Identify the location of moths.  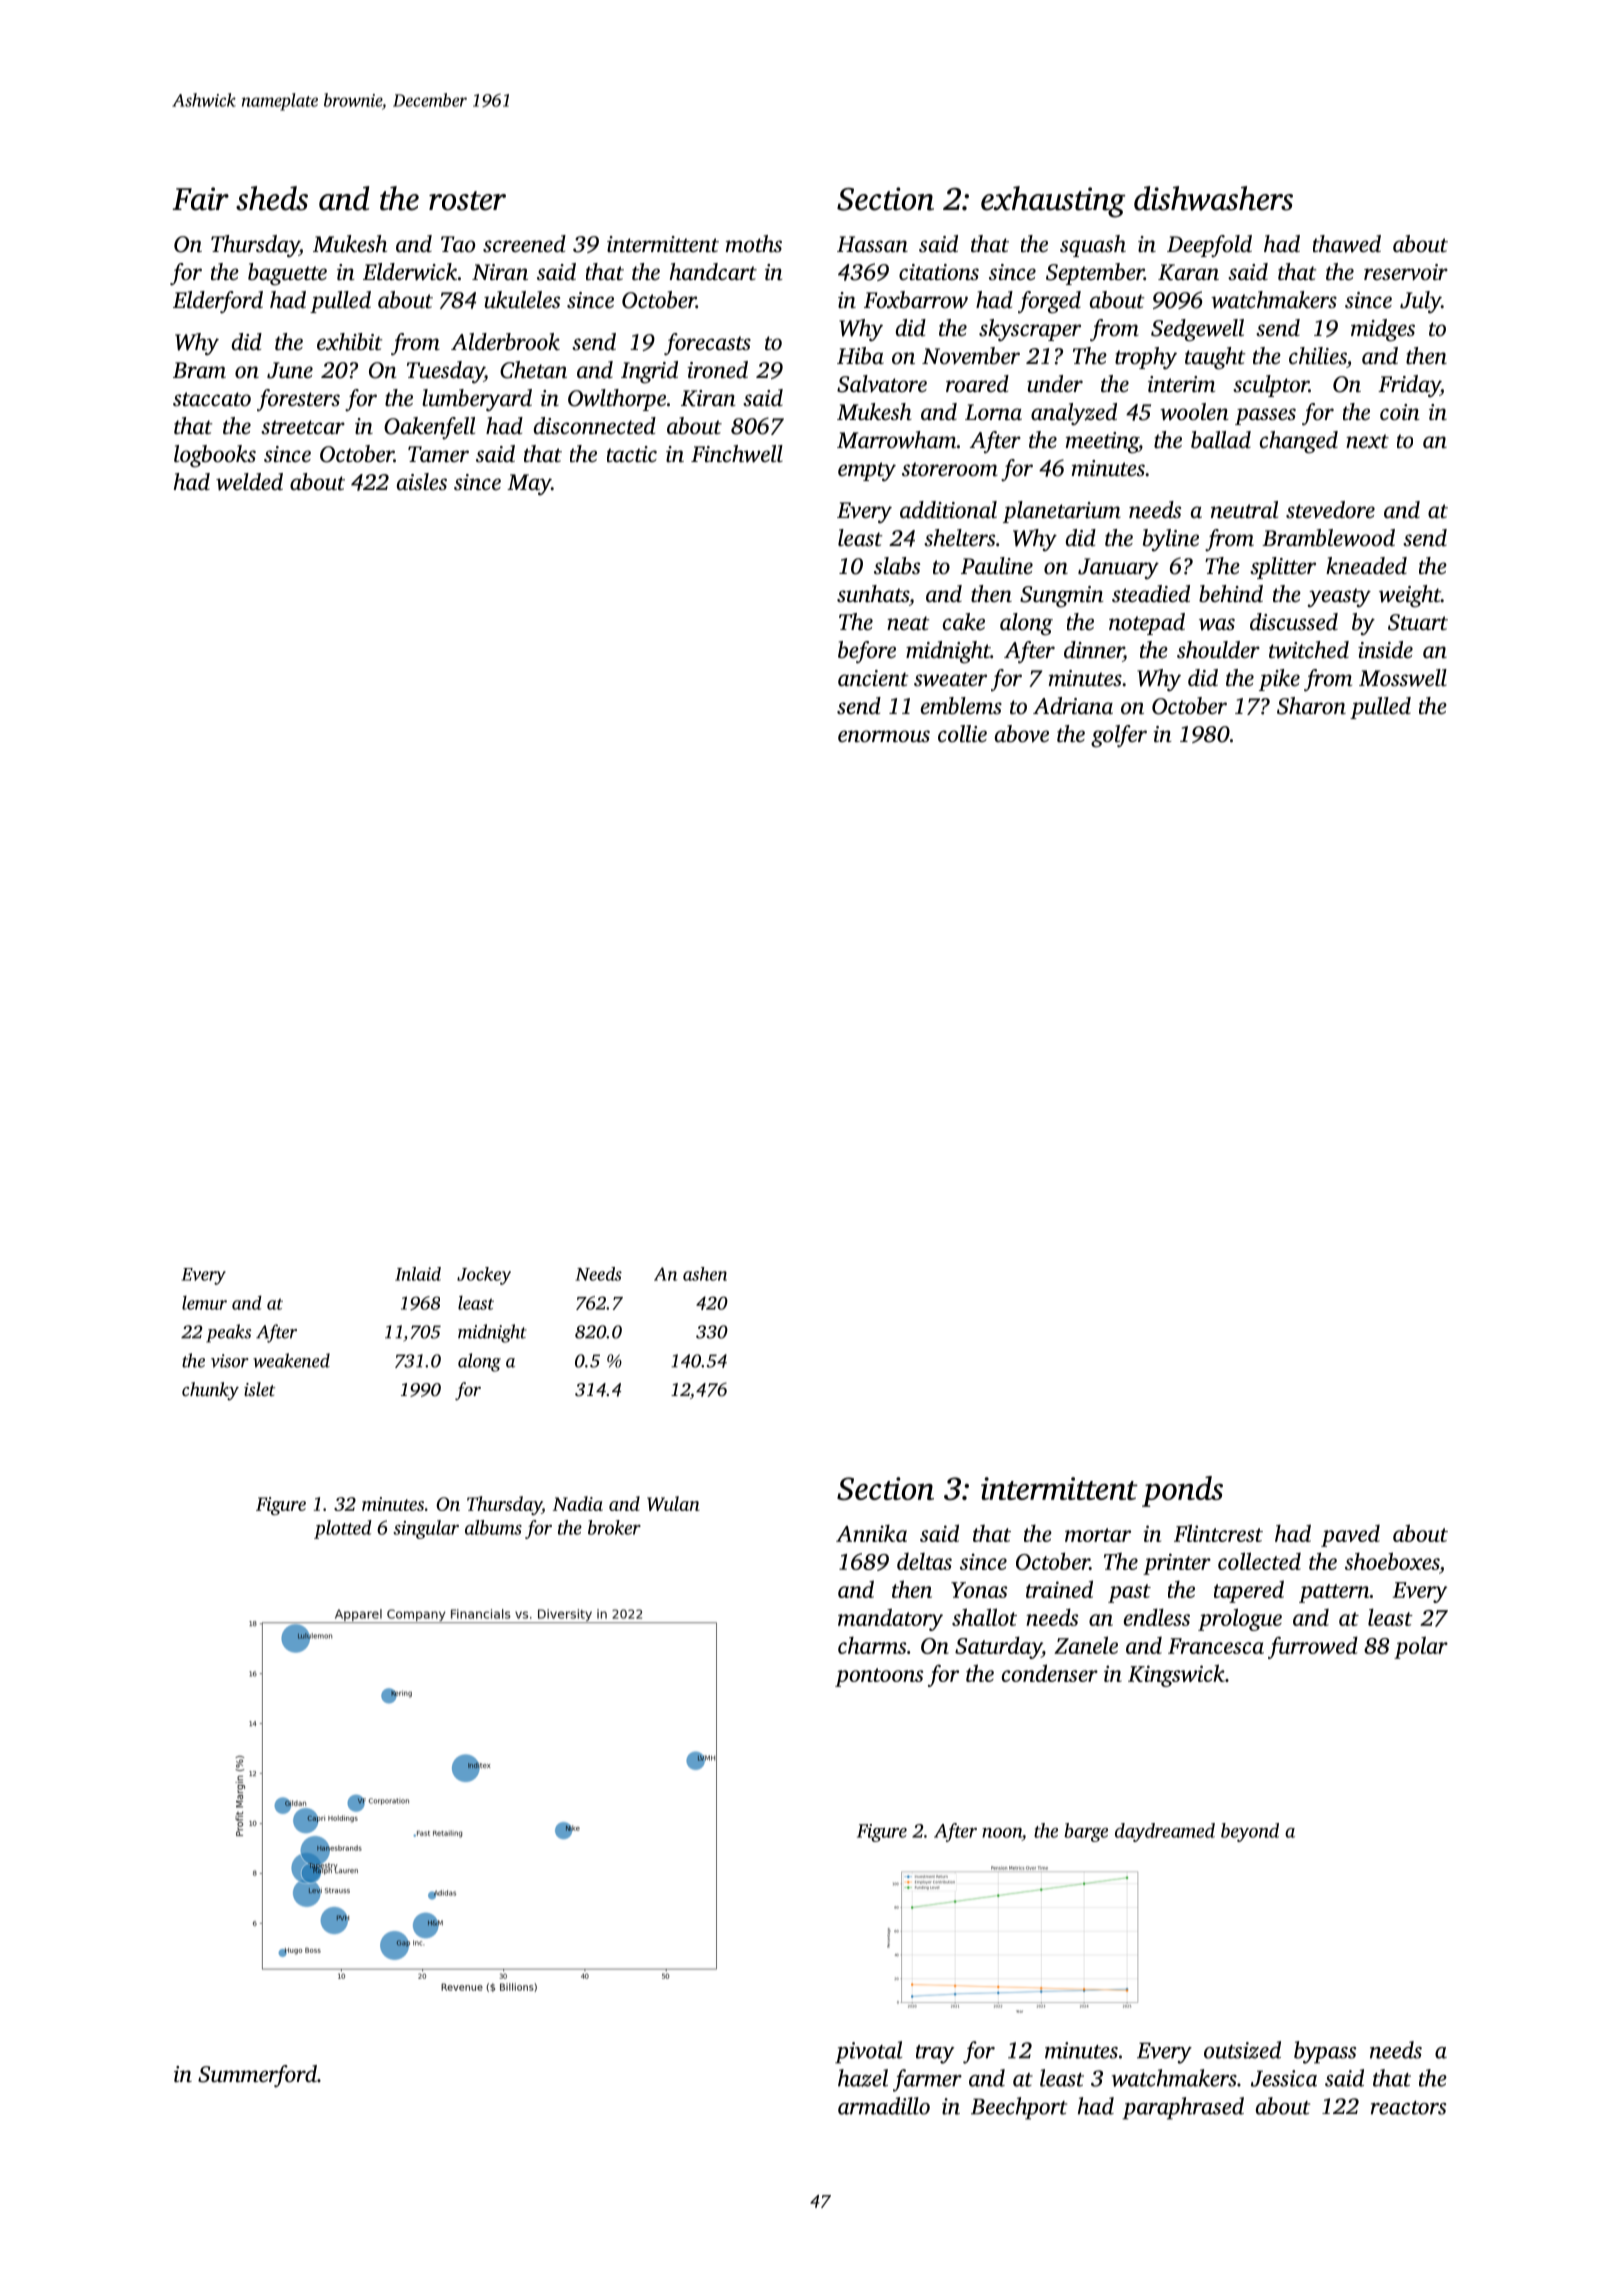
(754, 243).
